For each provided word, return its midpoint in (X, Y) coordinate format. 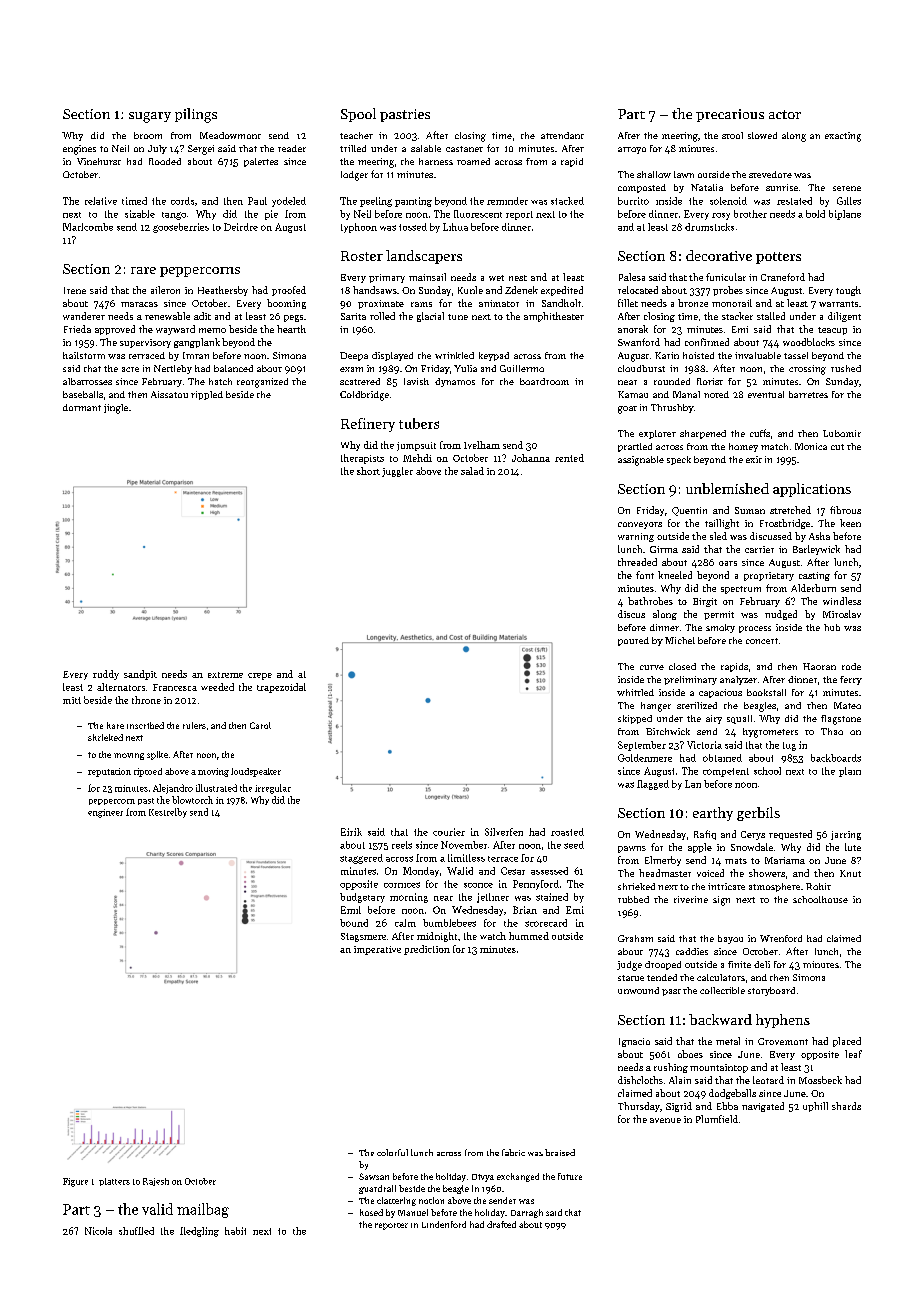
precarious (730, 115)
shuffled (136, 1231)
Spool (358, 115)
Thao (832, 731)
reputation (109, 772)
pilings (196, 115)
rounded (672, 381)
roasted (567, 832)
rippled (207, 395)
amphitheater (554, 317)
